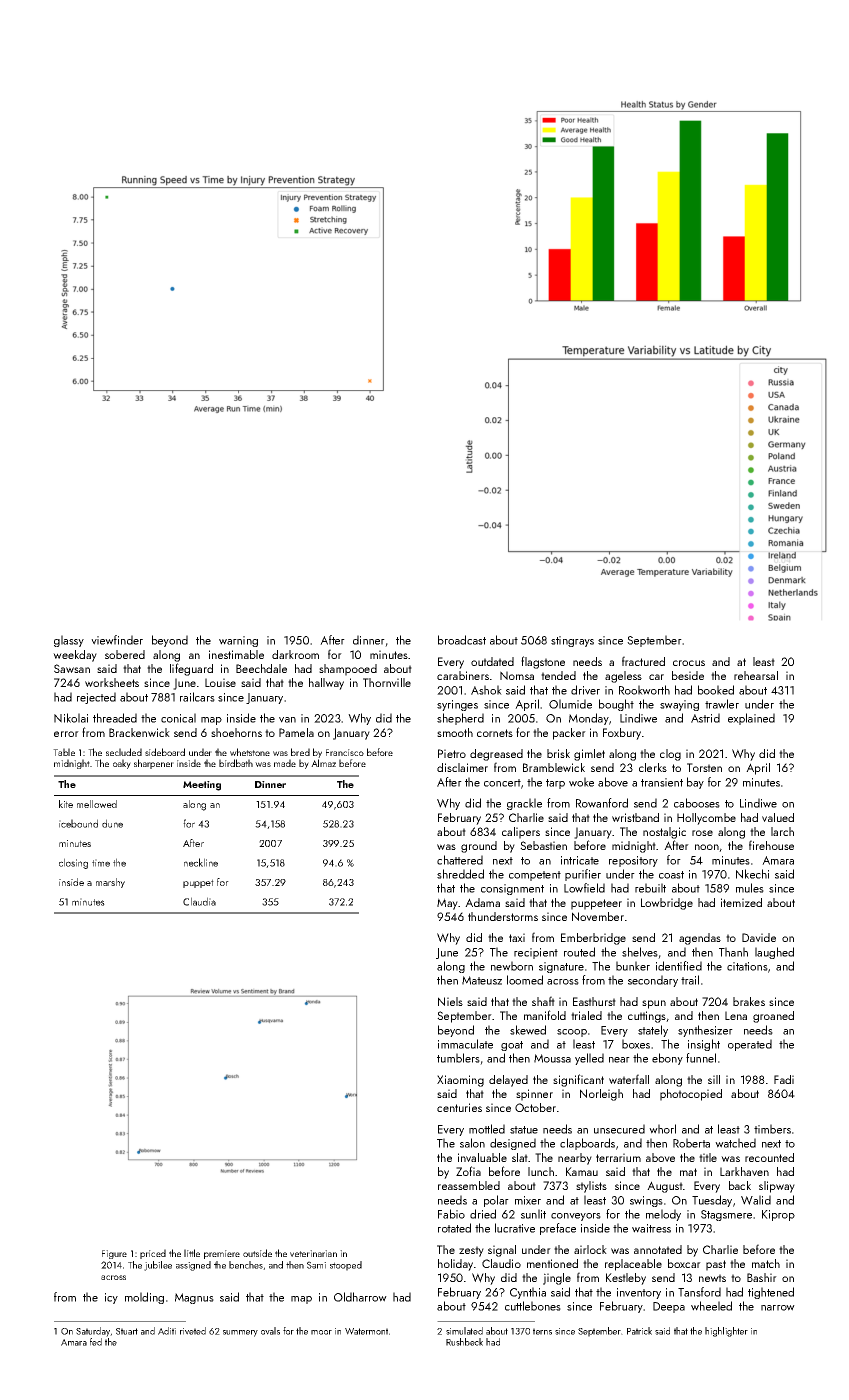 This screenshot has width=849, height=1400. What do you see at coordinates (201, 862) in the screenshot?
I see `neckline` at bounding box center [201, 862].
